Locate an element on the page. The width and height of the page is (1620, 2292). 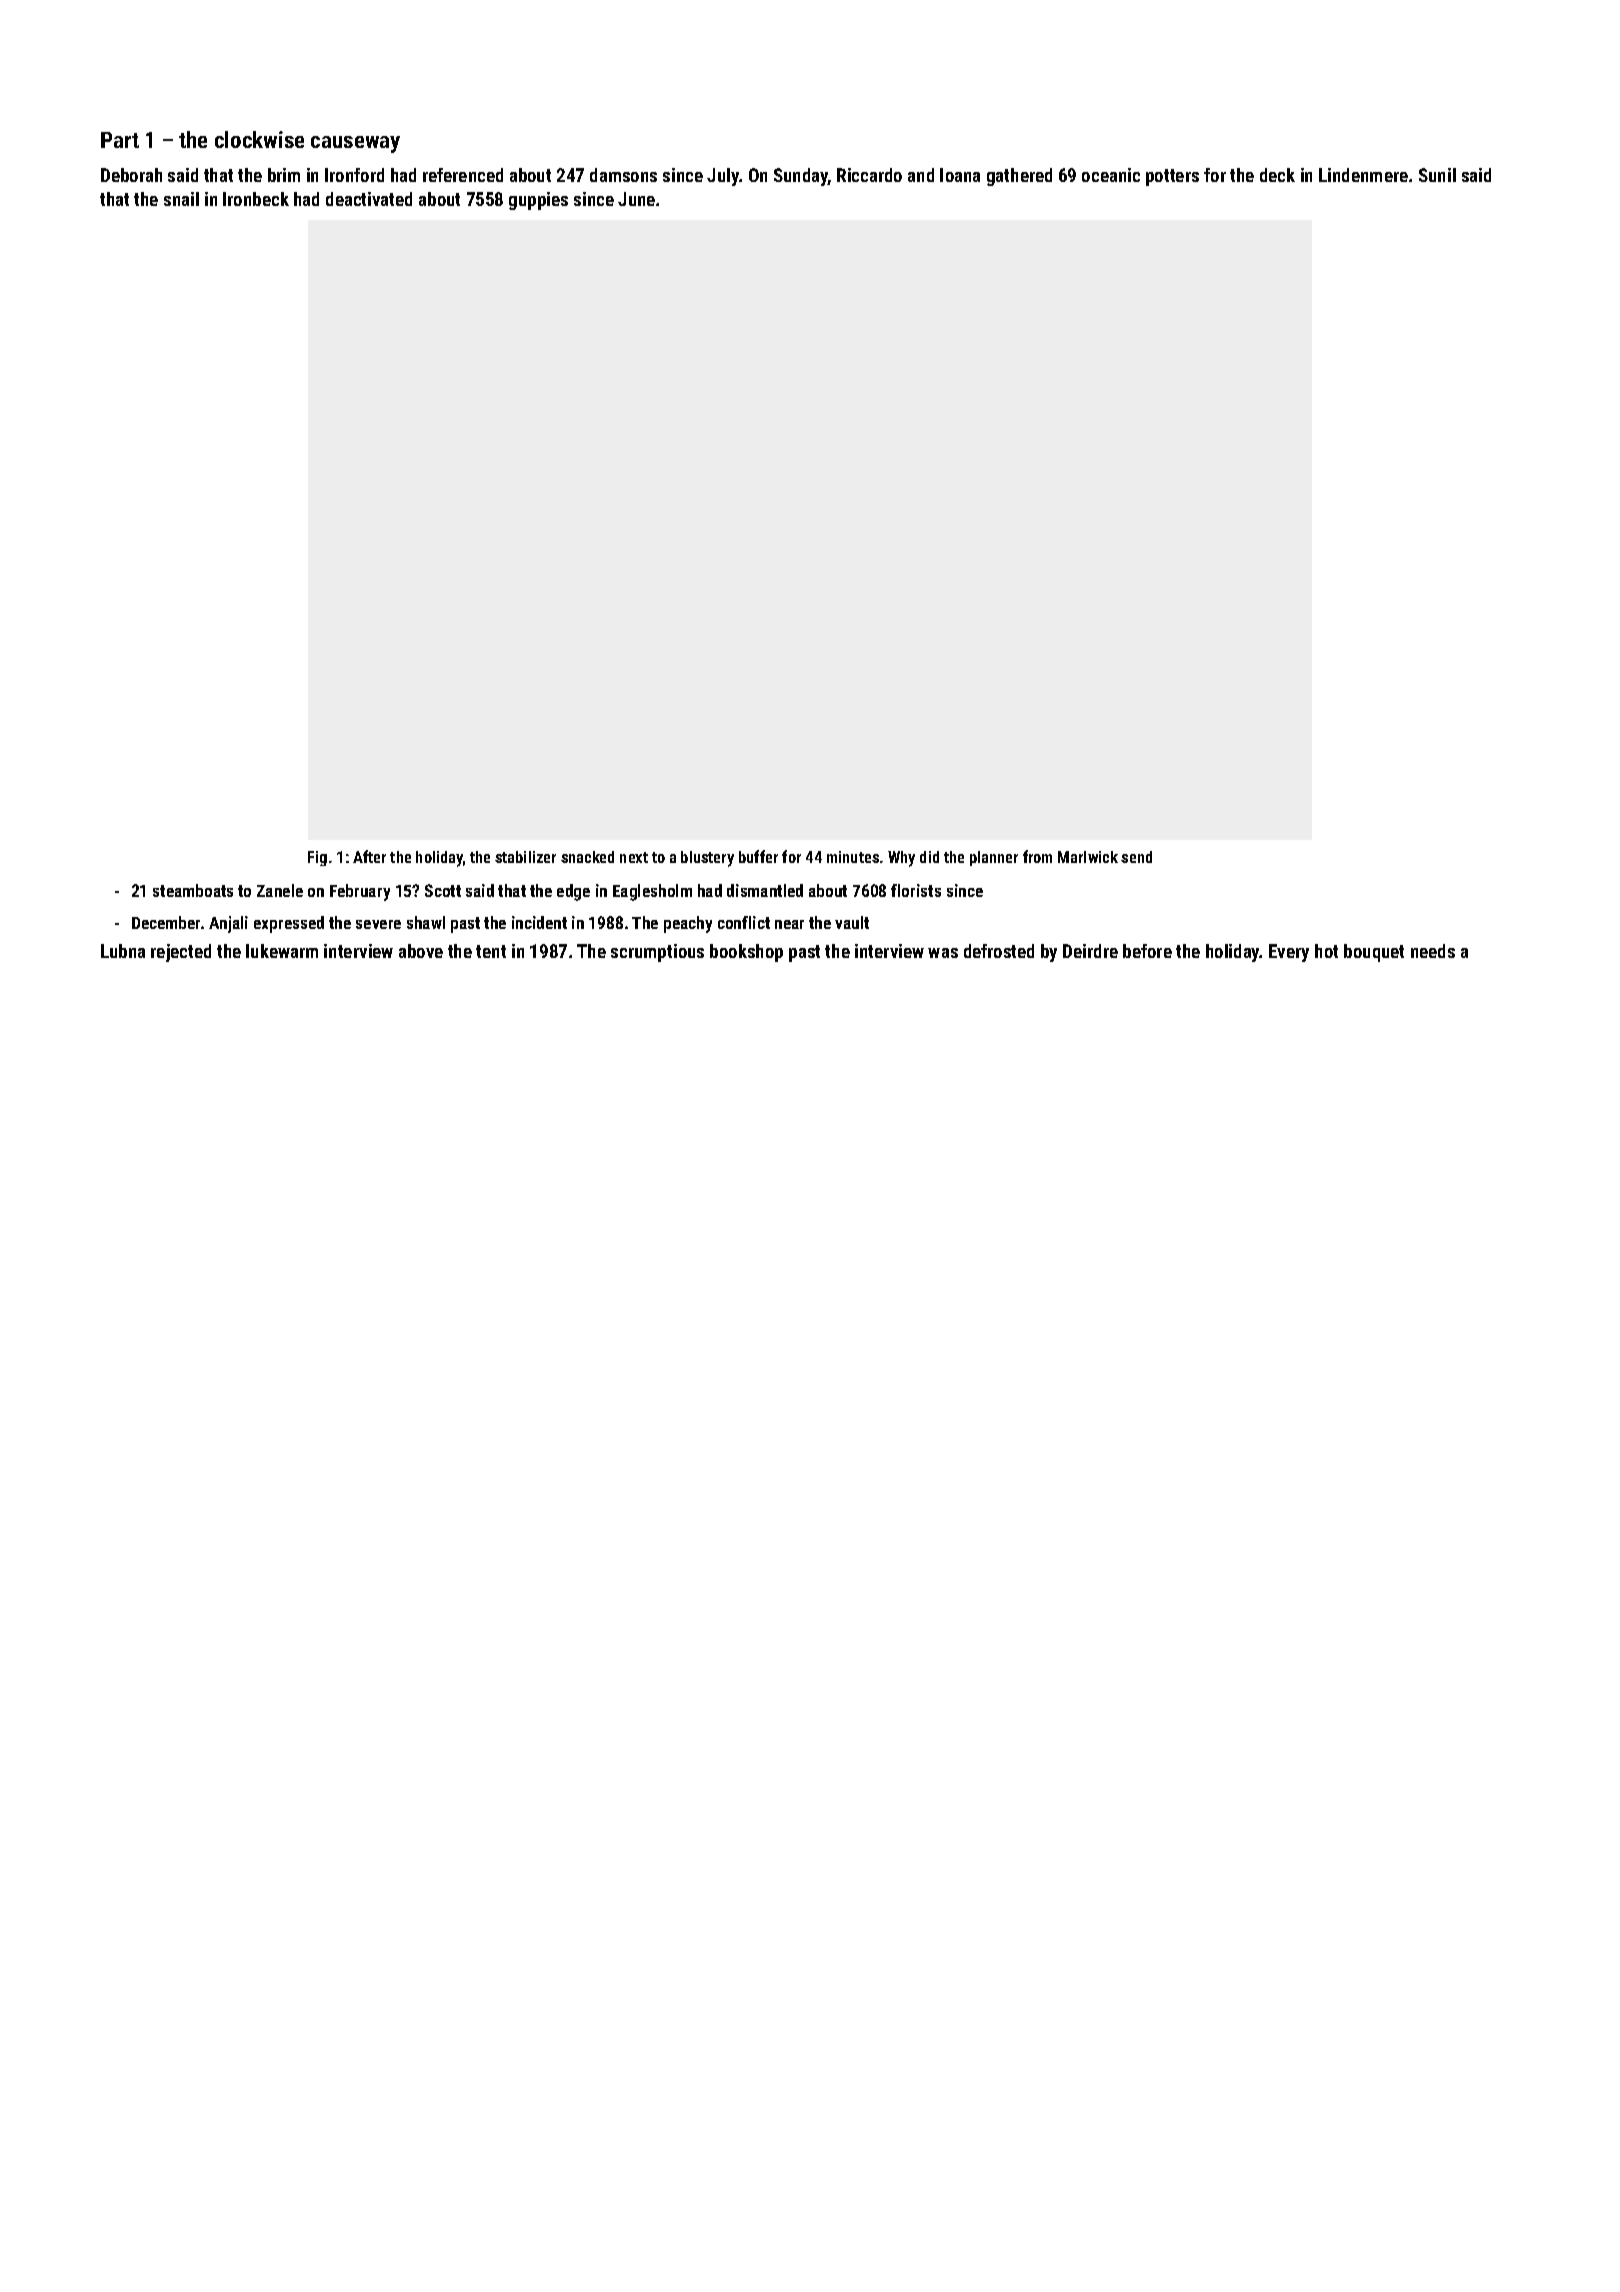
deactivated is located at coordinates (369, 199).
